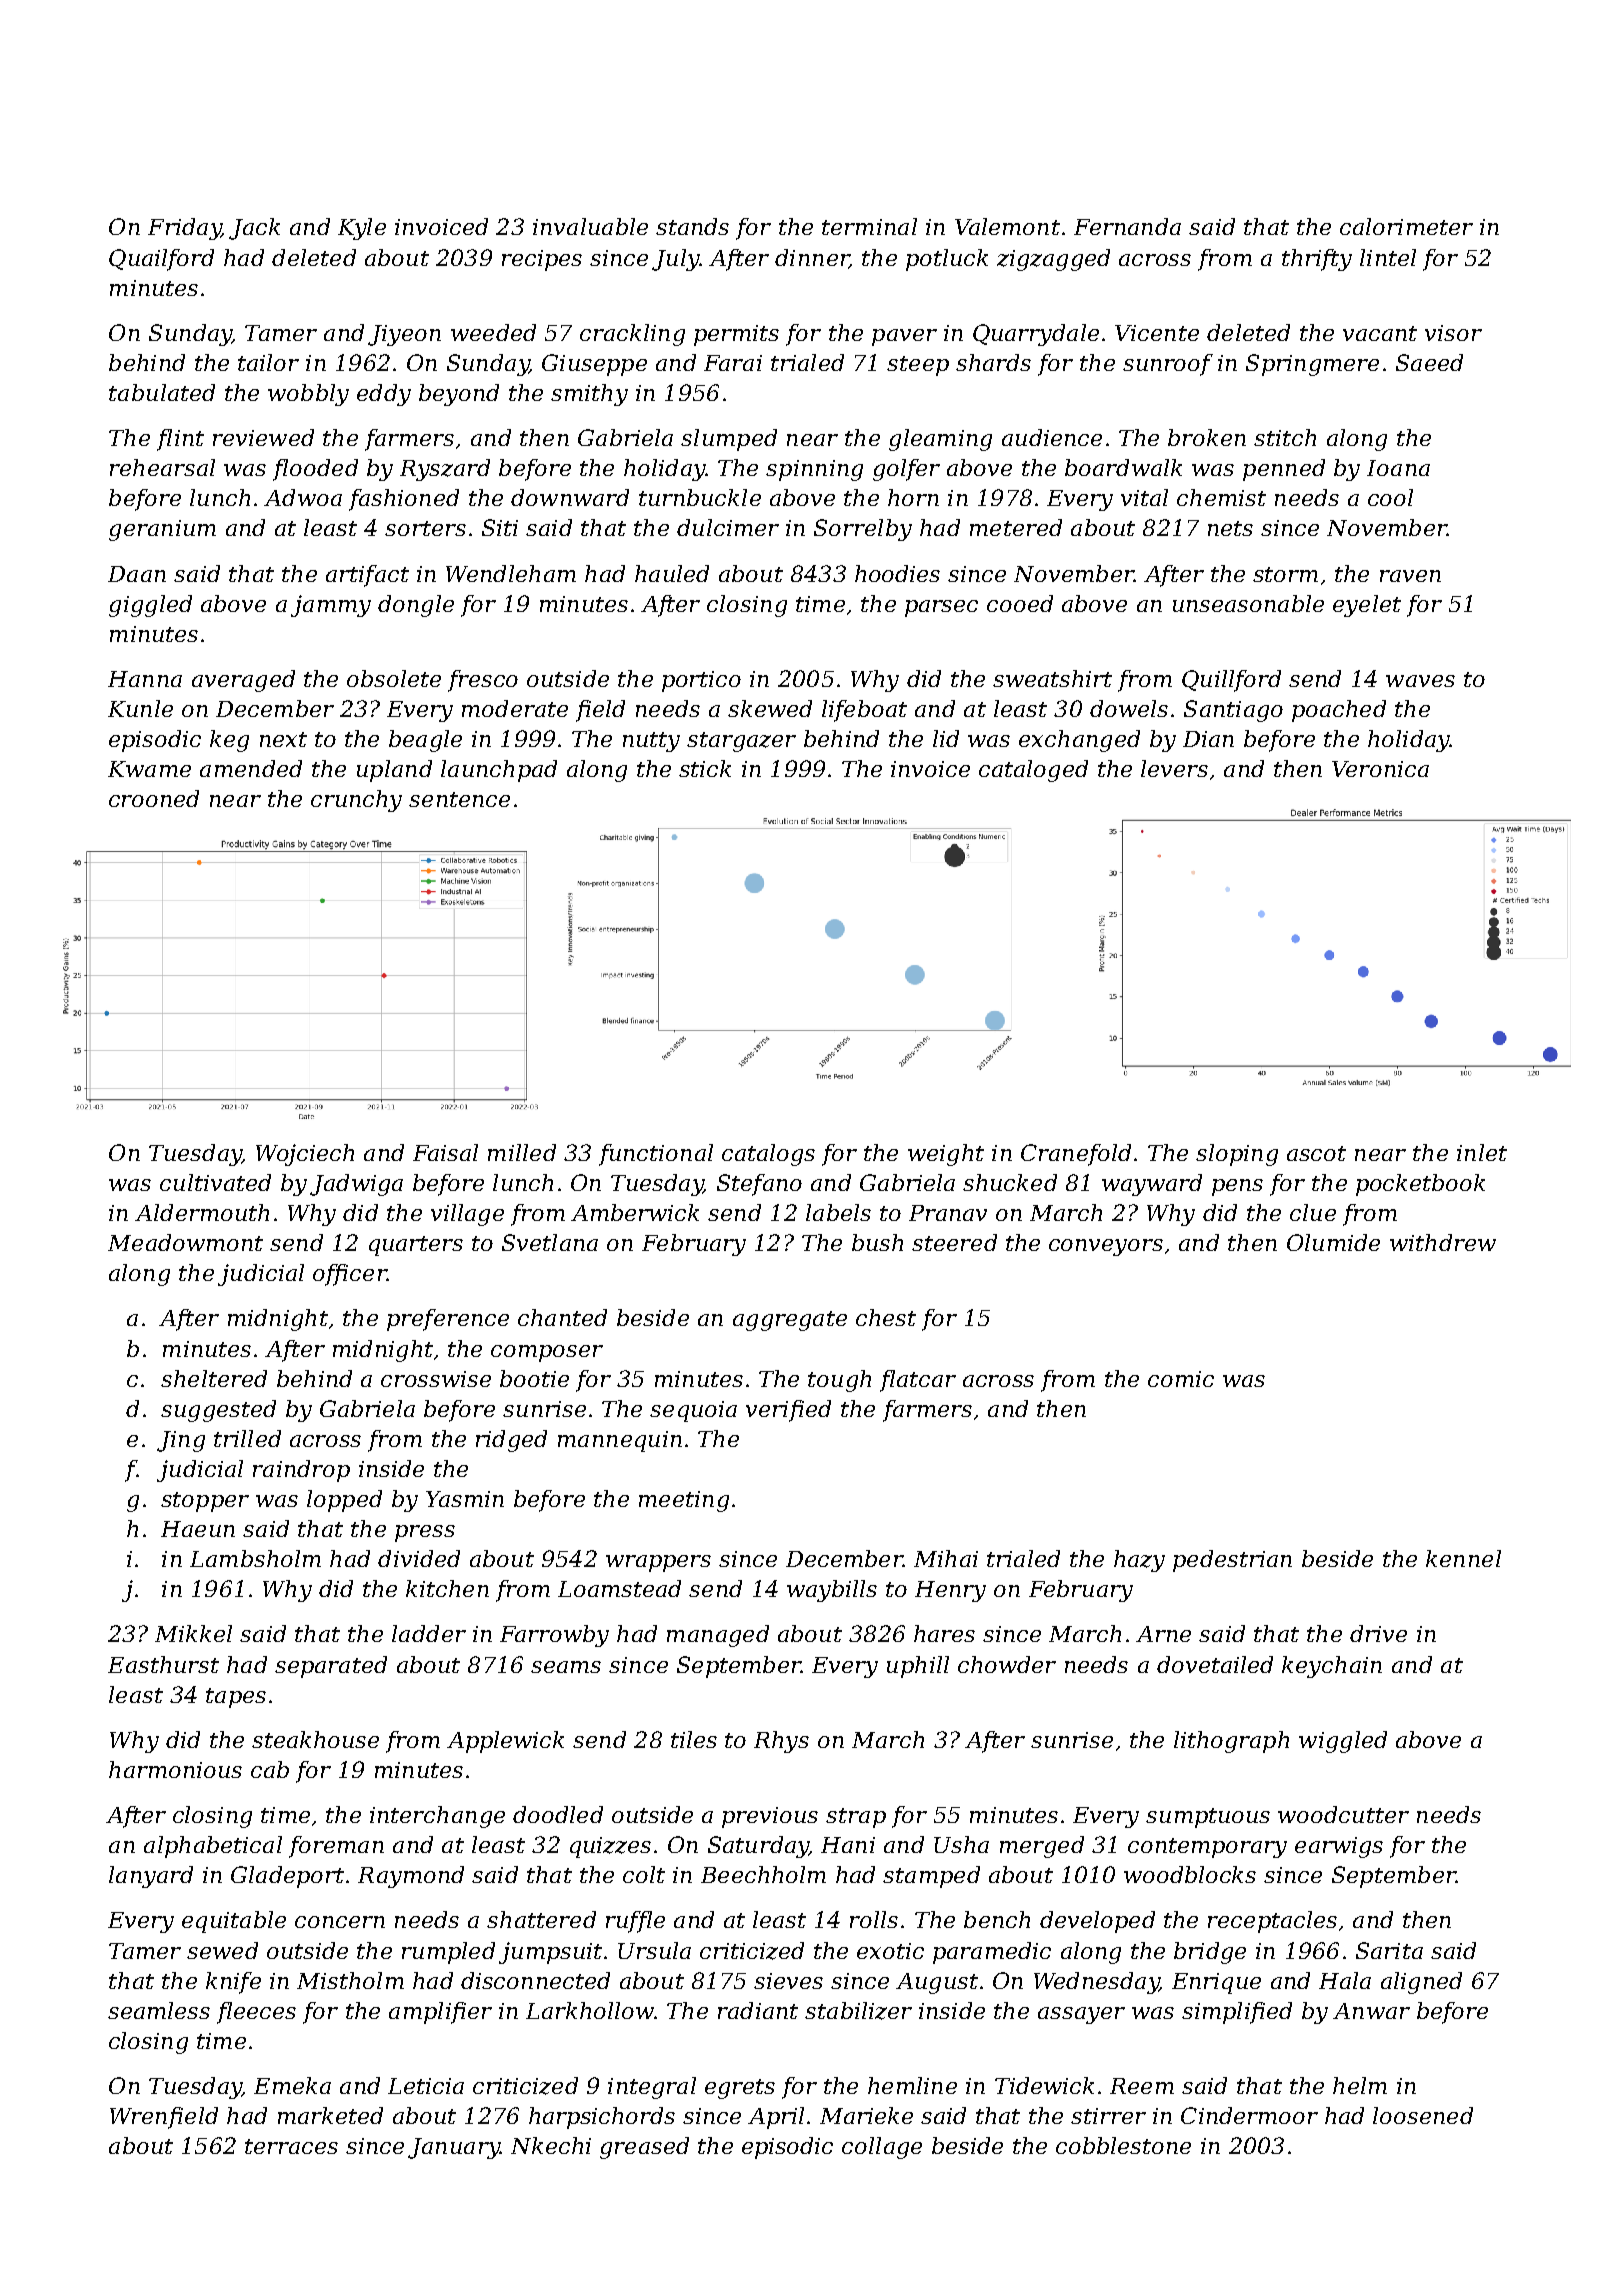  I want to click on terraces, so click(291, 2146).
